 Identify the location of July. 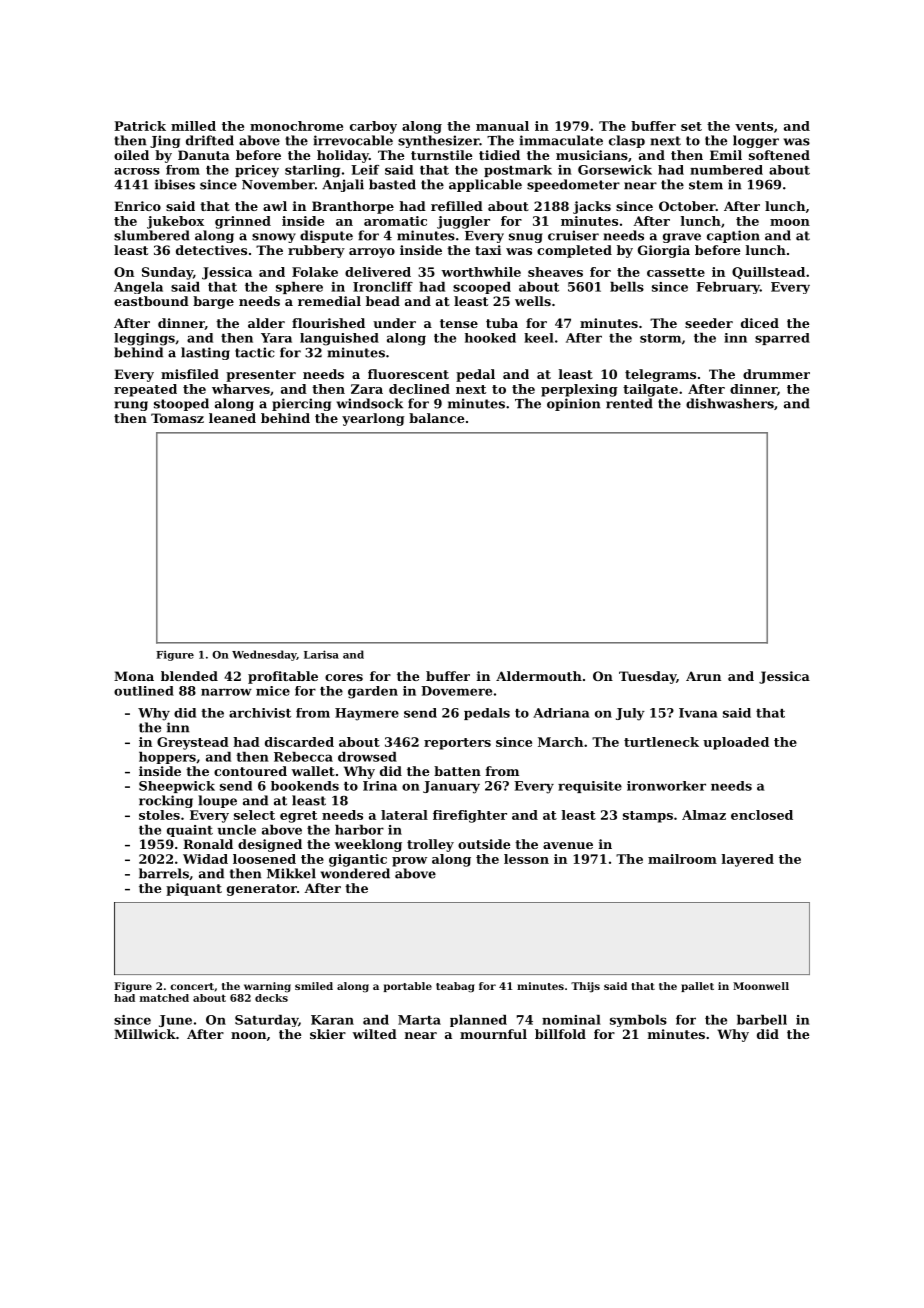
(630, 714).
